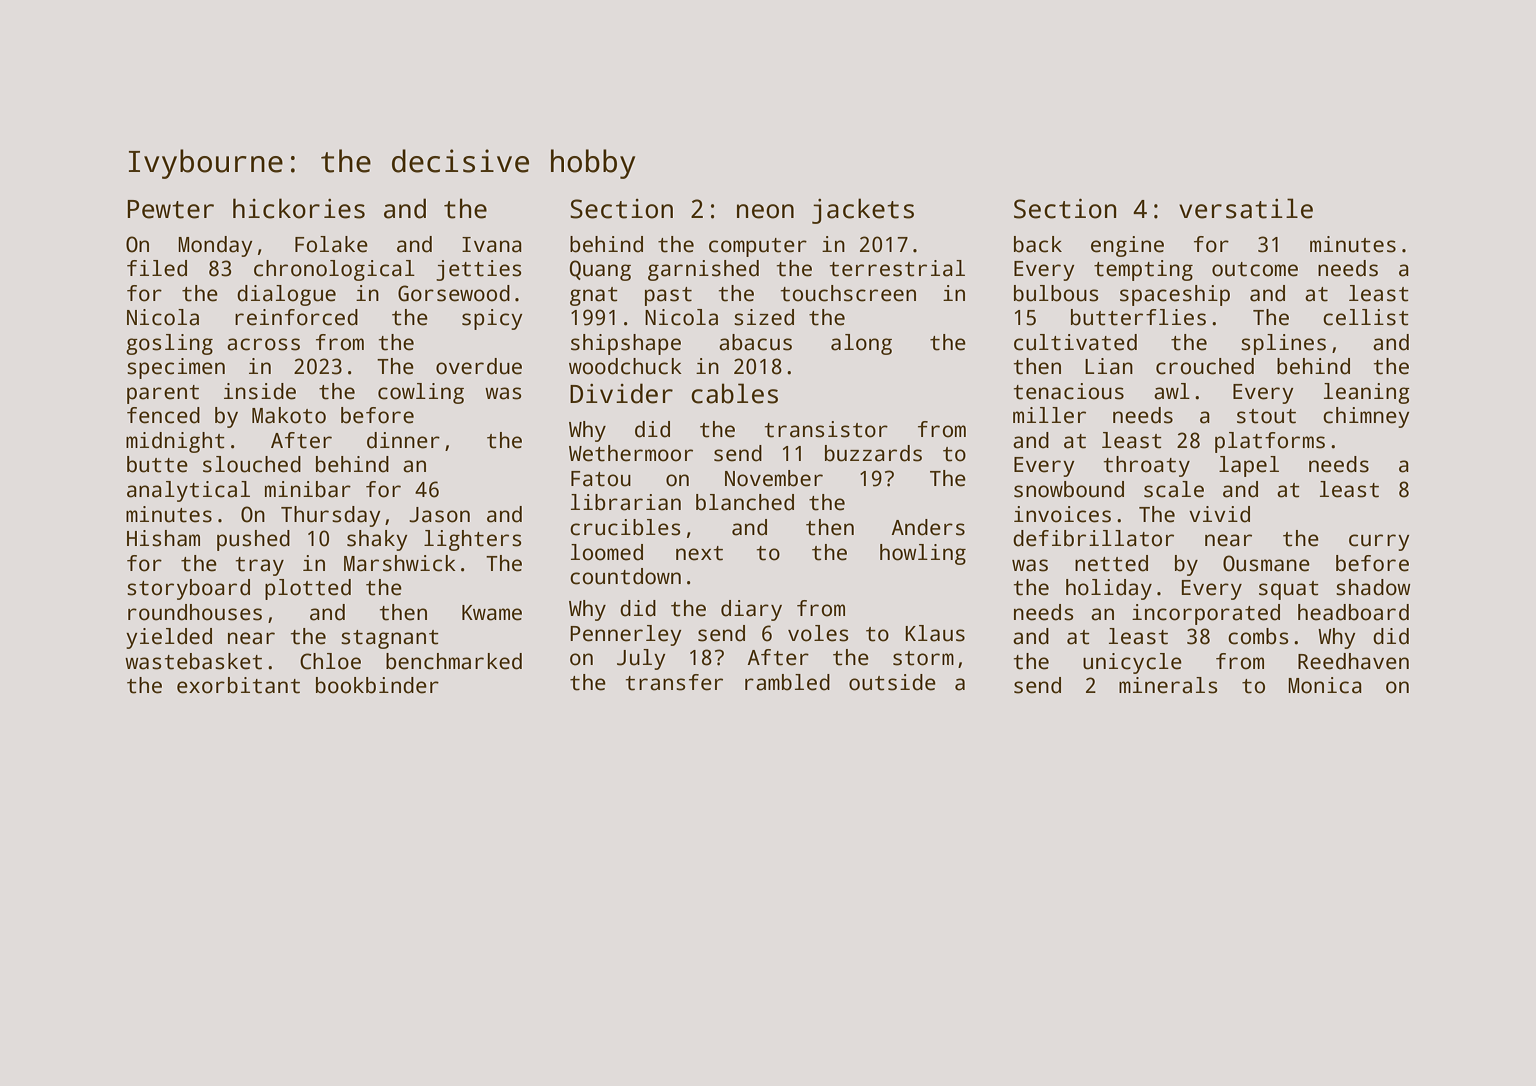 This page has width=1536, height=1086. What do you see at coordinates (699, 553) in the page?
I see `next` at bounding box center [699, 553].
